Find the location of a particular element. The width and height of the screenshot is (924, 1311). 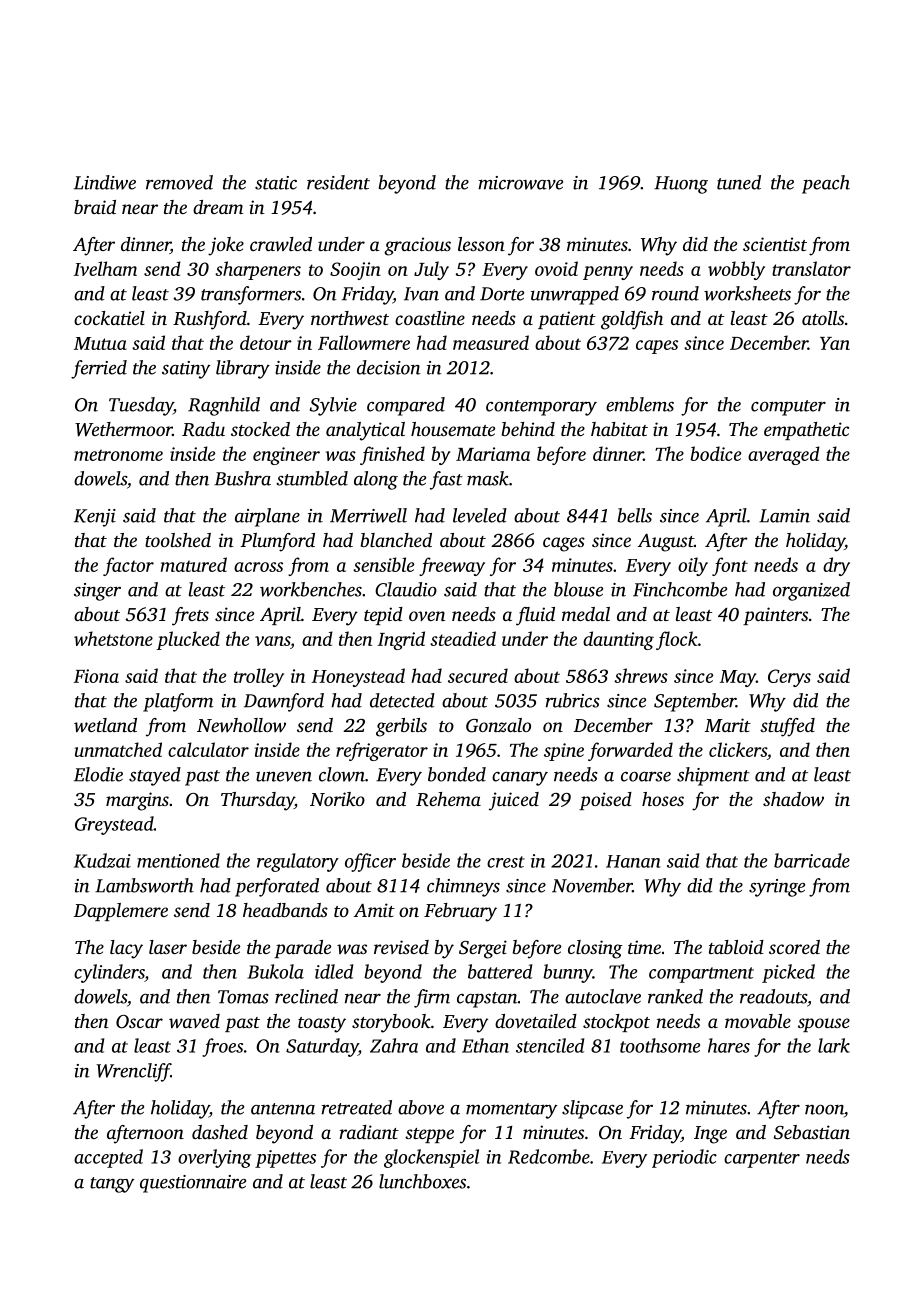

dashed is located at coordinates (220, 1132).
